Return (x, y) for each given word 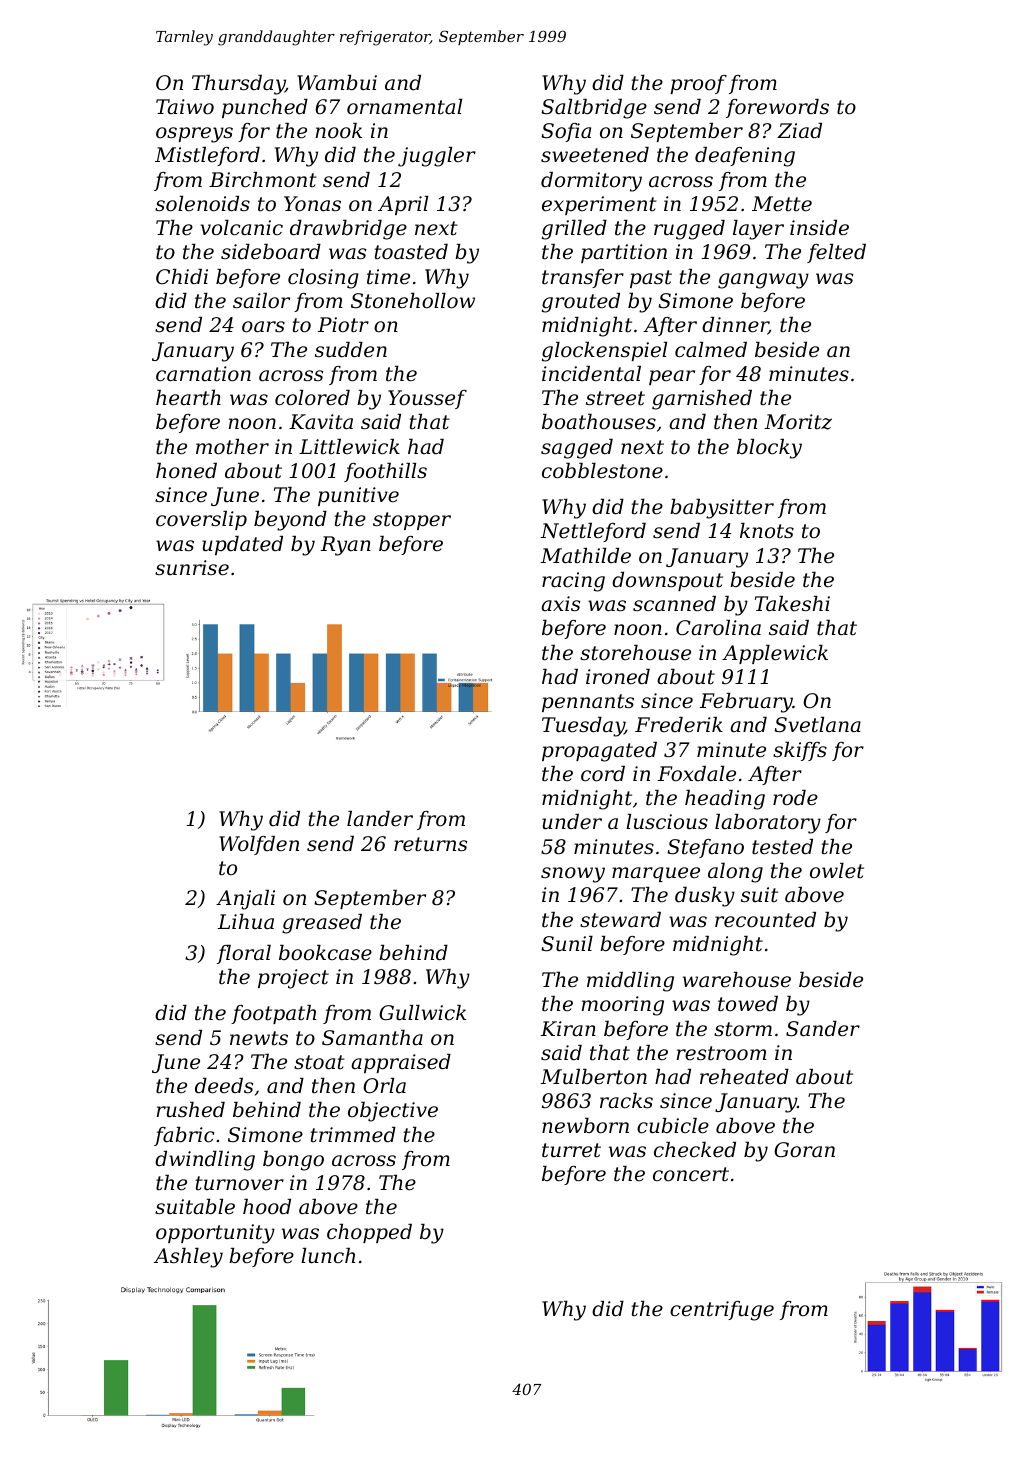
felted (836, 253)
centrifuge (722, 1311)
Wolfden (259, 845)
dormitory (591, 182)
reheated (744, 1077)
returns (430, 844)
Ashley (188, 1258)
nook (339, 131)
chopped (369, 1233)
